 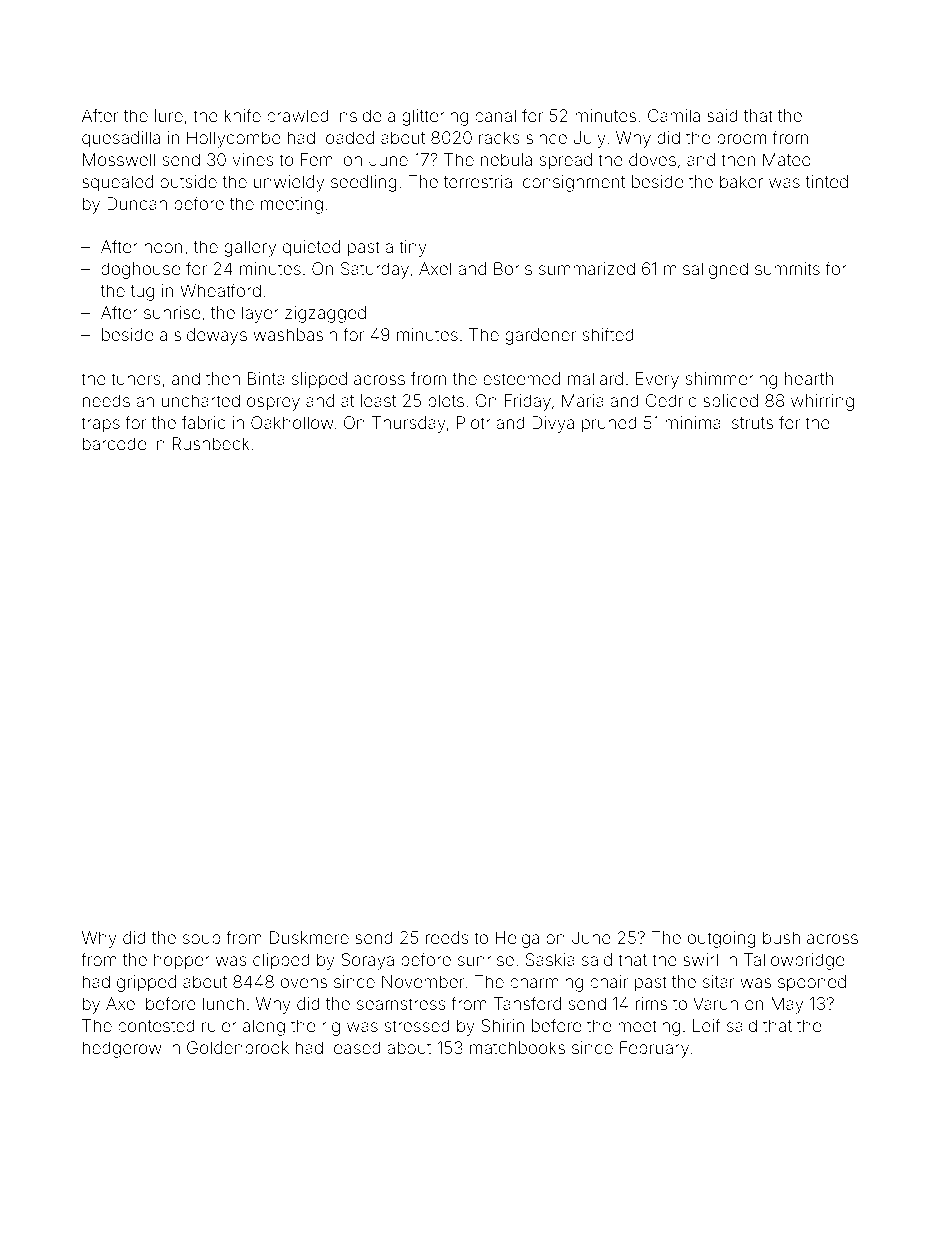 What do you see at coordinates (114, 443) in the screenshot?
I see `barcode` at bounding box center [114, 443].
